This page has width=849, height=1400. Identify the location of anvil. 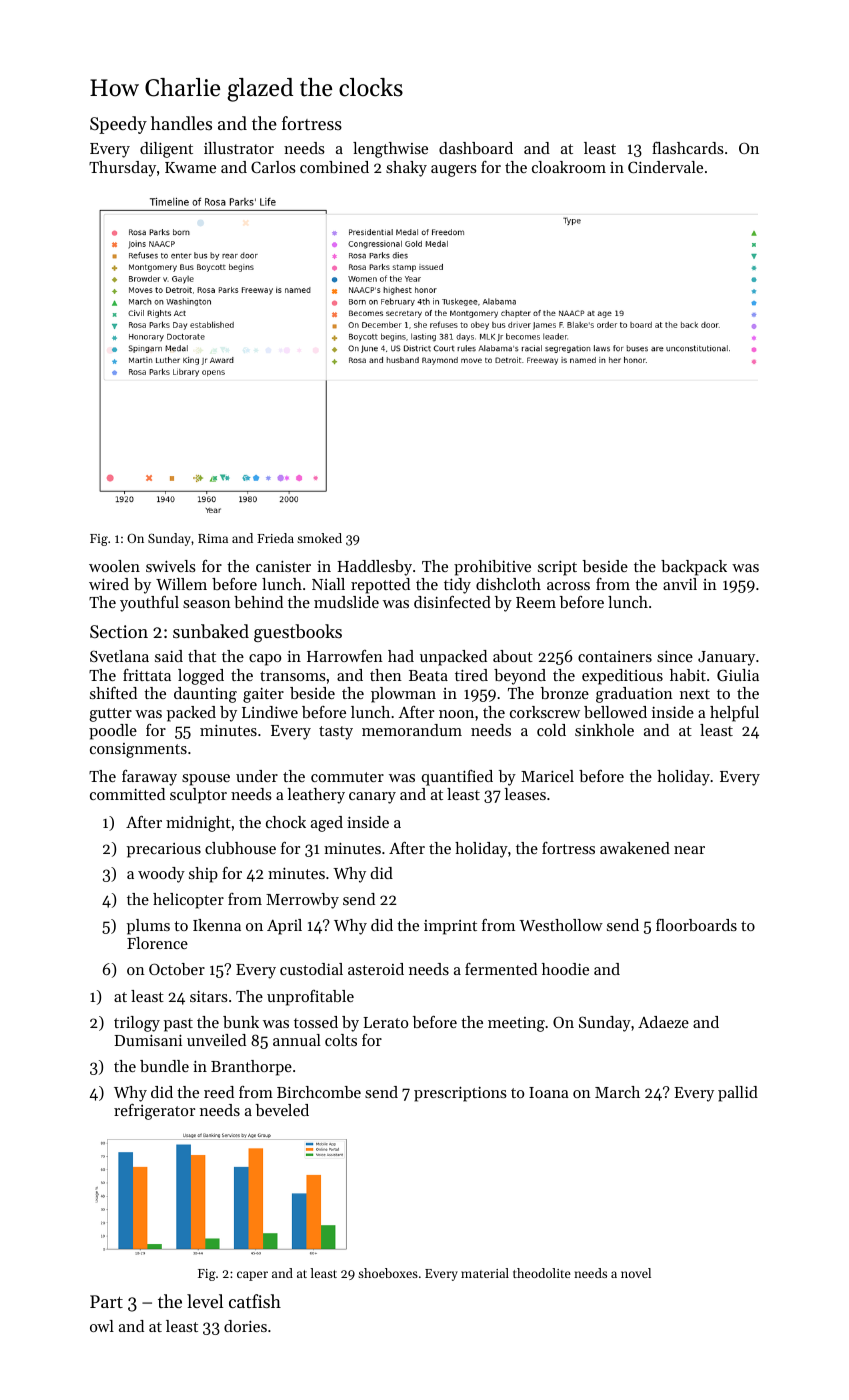
(680, 584).
